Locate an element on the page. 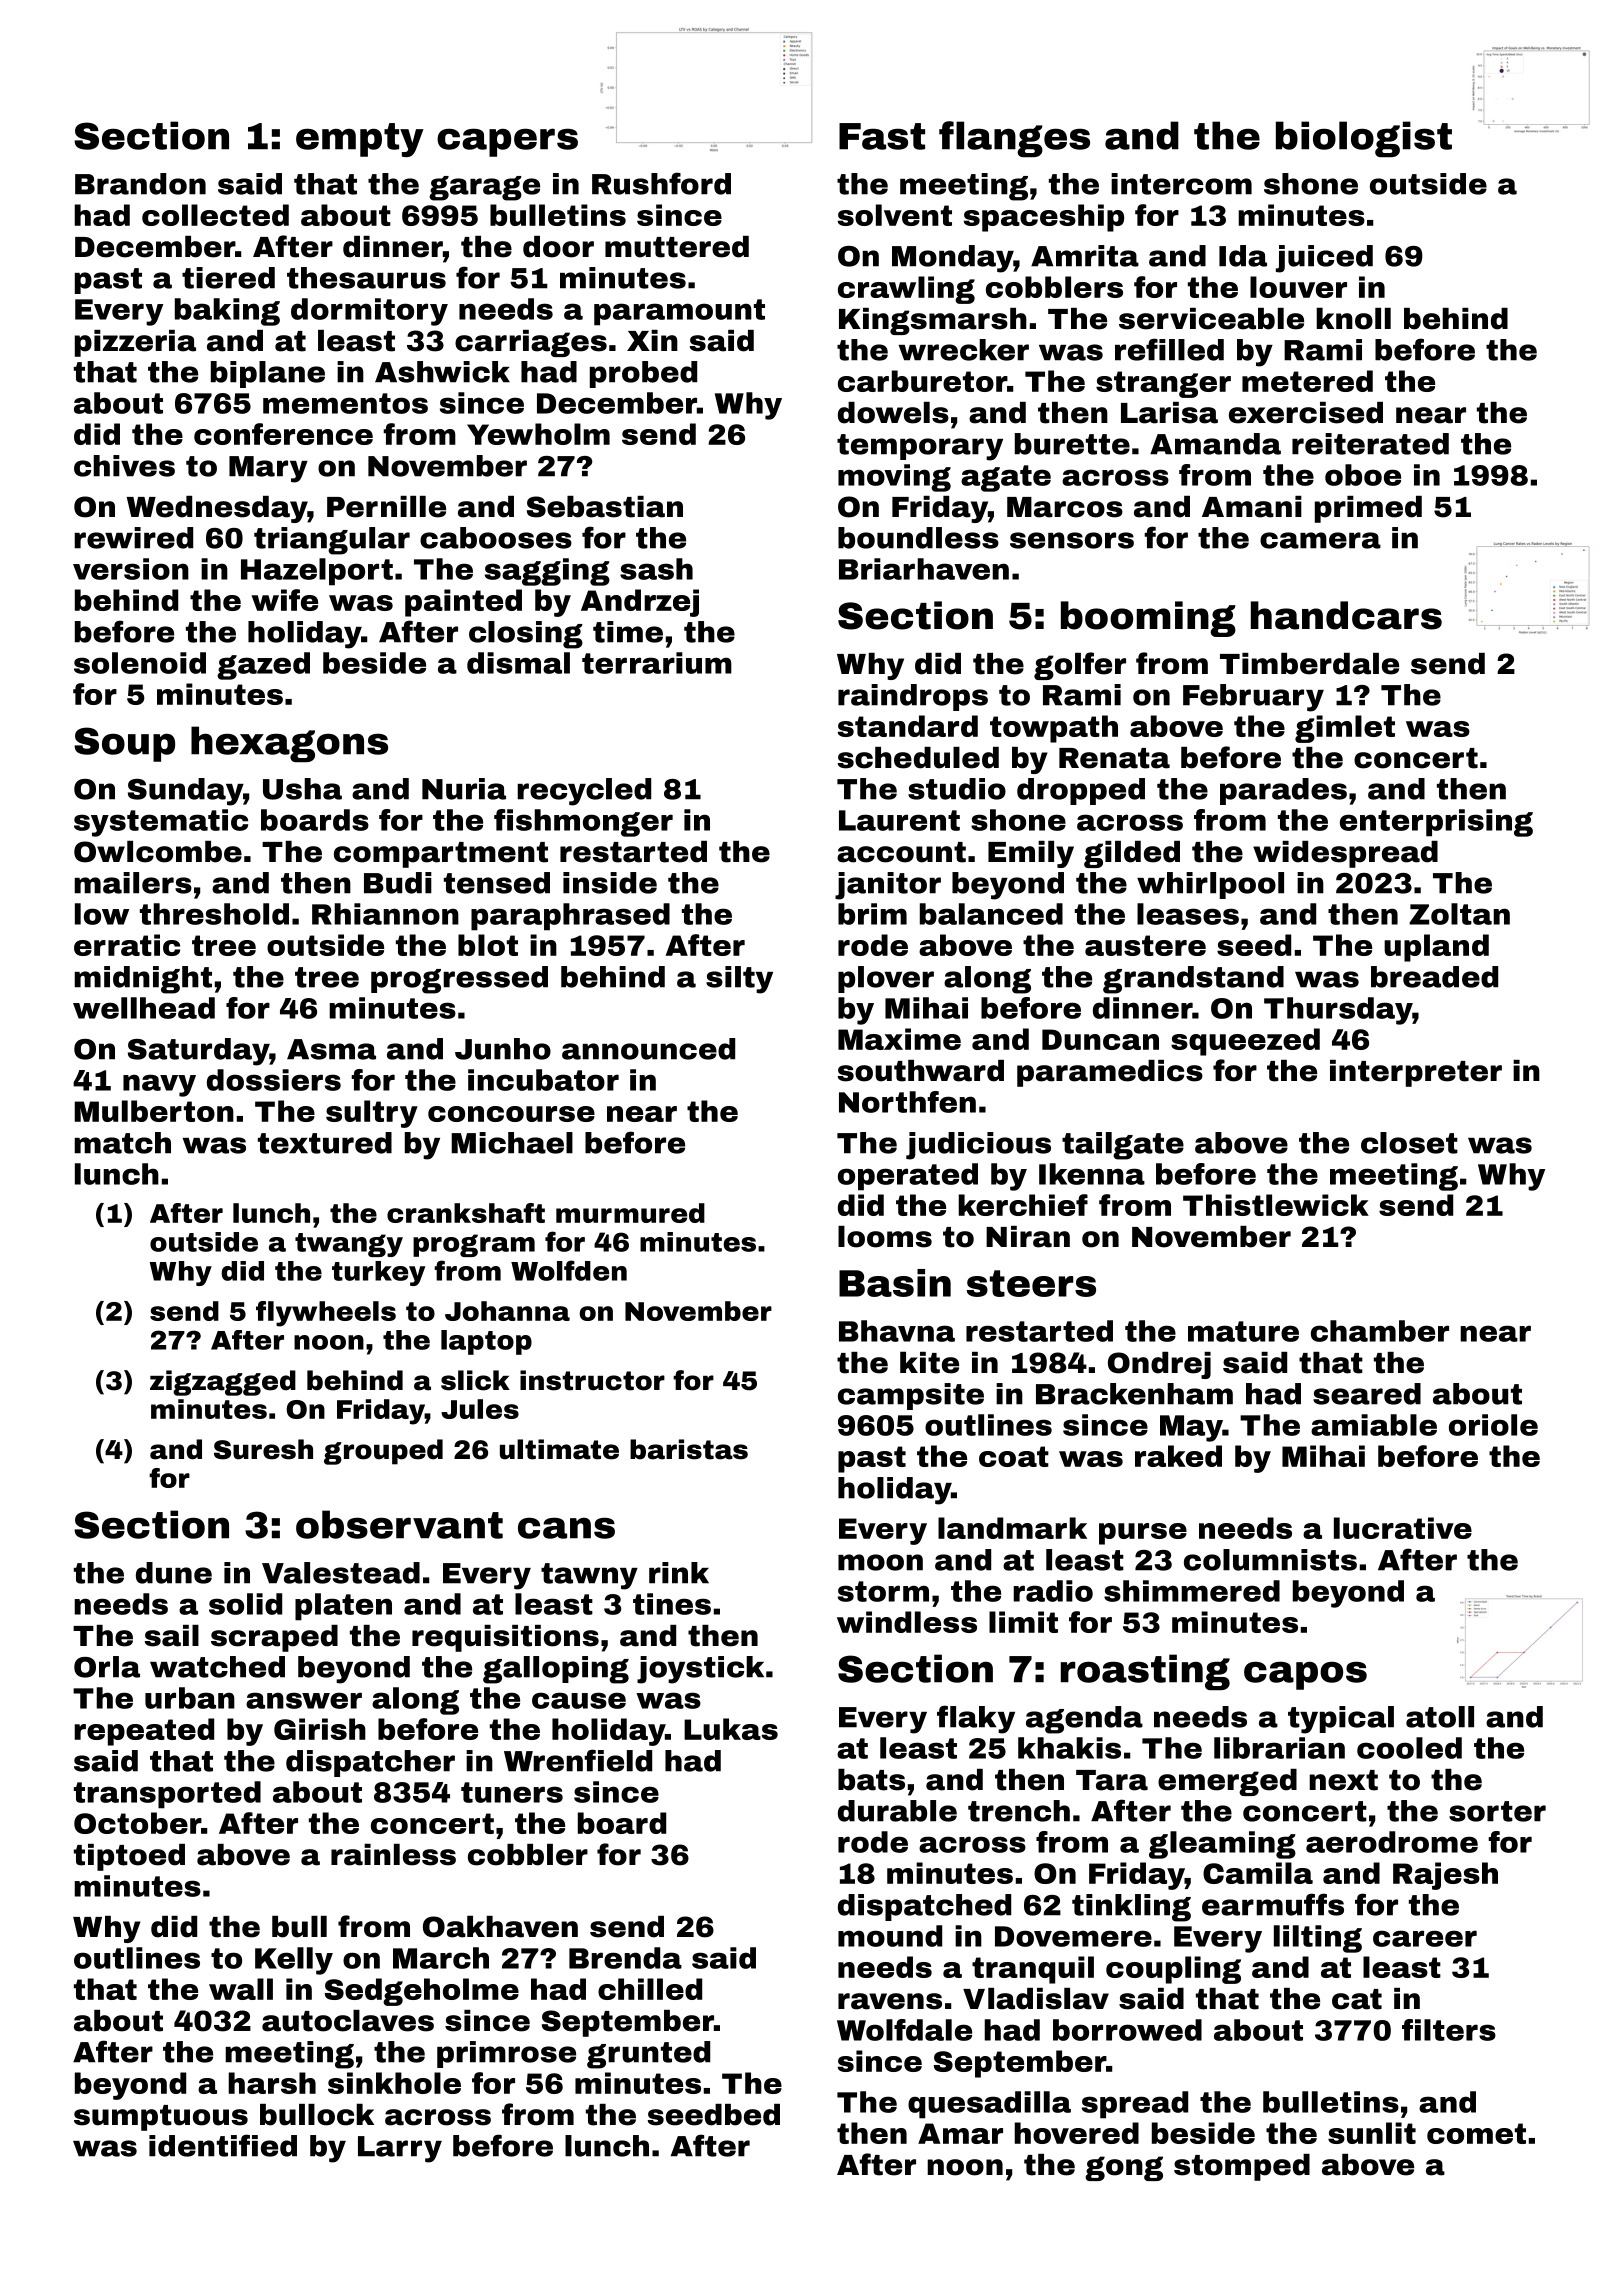 This document has height=2292, width=1620. low is located at coordinates (102, 914).
